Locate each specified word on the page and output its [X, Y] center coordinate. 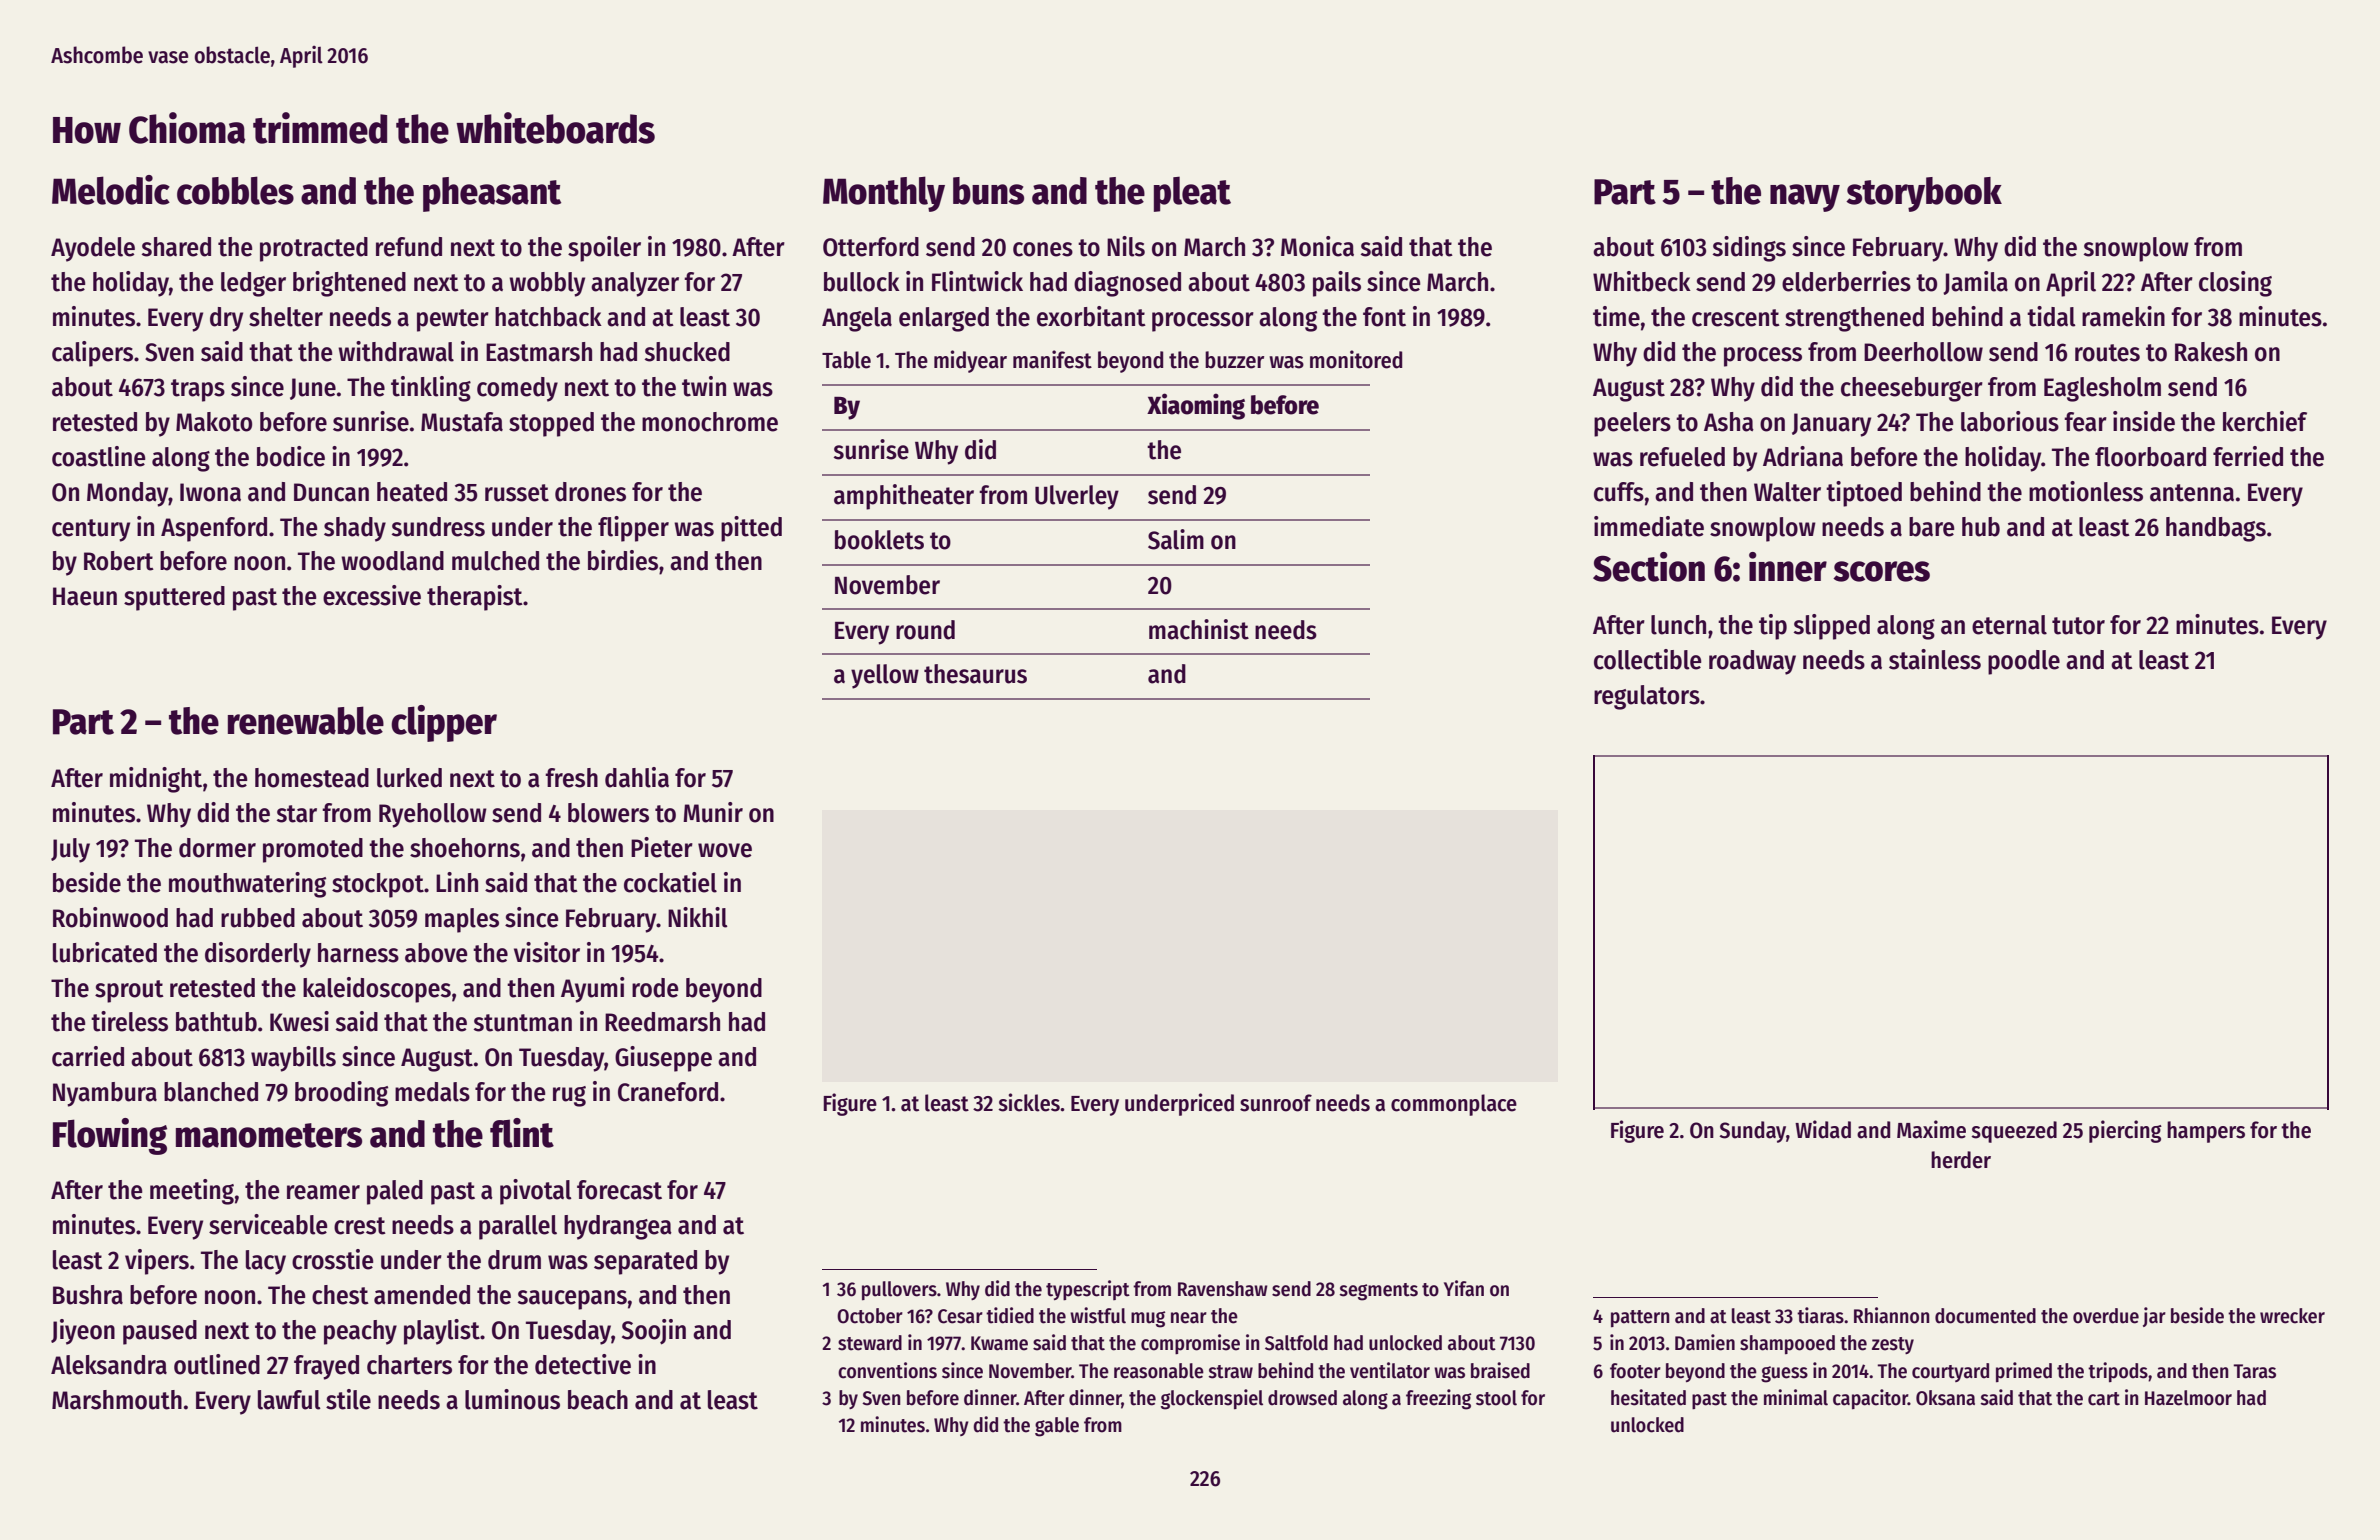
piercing [2125, 1131]
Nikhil [698, 917]
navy [1805, 198]
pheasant [492, 194]
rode [655, 988]
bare [1932, 527]
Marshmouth [117, 1400]
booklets [879, 540]
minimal [1796, 1397]
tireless [129, 1021]
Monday [128, 494]
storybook [1924, 194]
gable [1057, 1427]
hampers [2206, 1132]
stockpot [378, 885]
